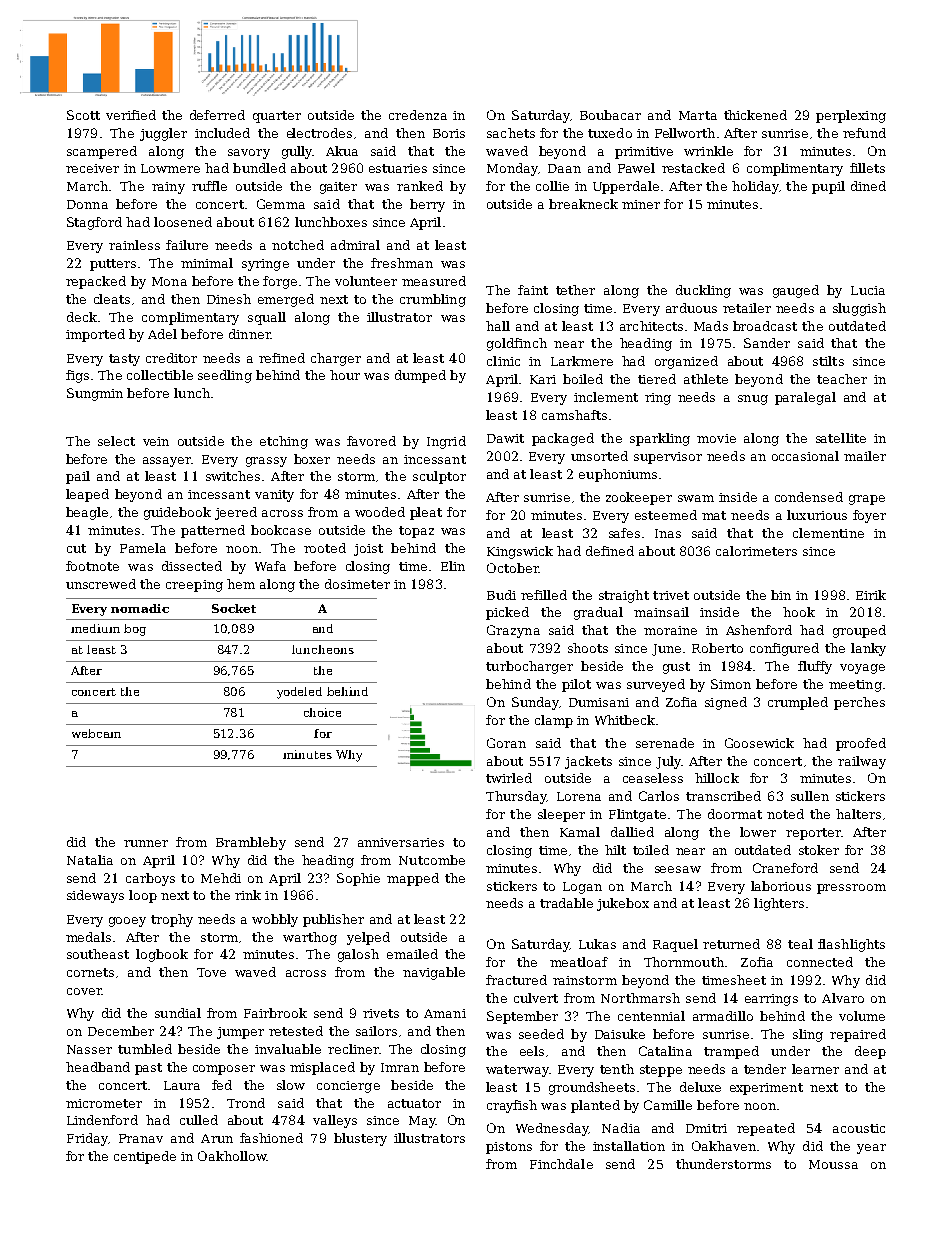 This document has height=1233, width=952. Describe the element at coordinates (319, 133) in the document. I see `electrodes` at that location.
